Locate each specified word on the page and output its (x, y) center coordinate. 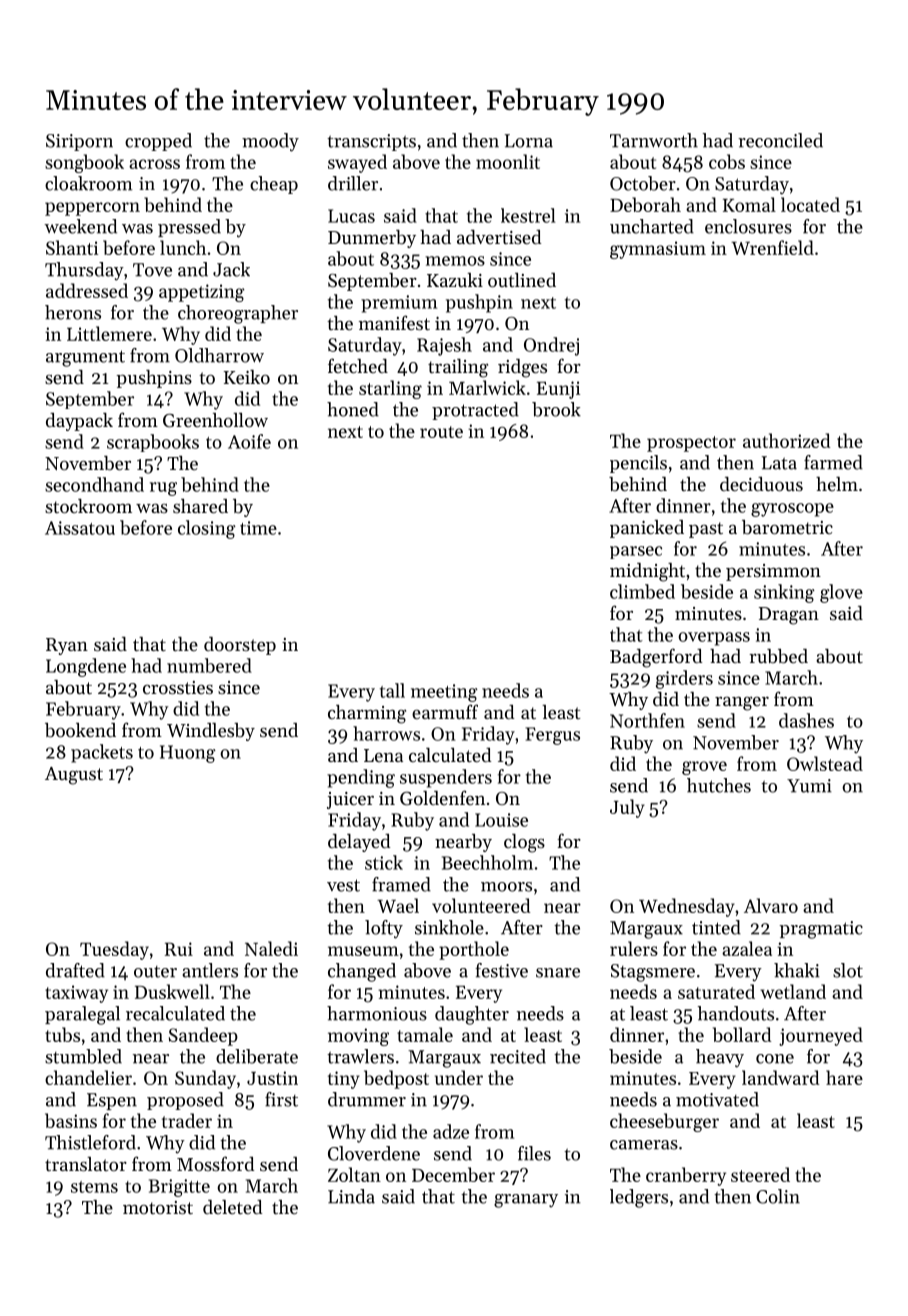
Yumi (809, 786)
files (534, 1153)
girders (684, 679)
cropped (158, 142)
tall (392, 690)
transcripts (371, 142)
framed (401, 884)
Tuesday (114, 950)
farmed (833, 462)
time (258, 528)
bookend (80, 730)
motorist (158, 1207)
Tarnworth (654, 140)
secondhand (94, 484)
